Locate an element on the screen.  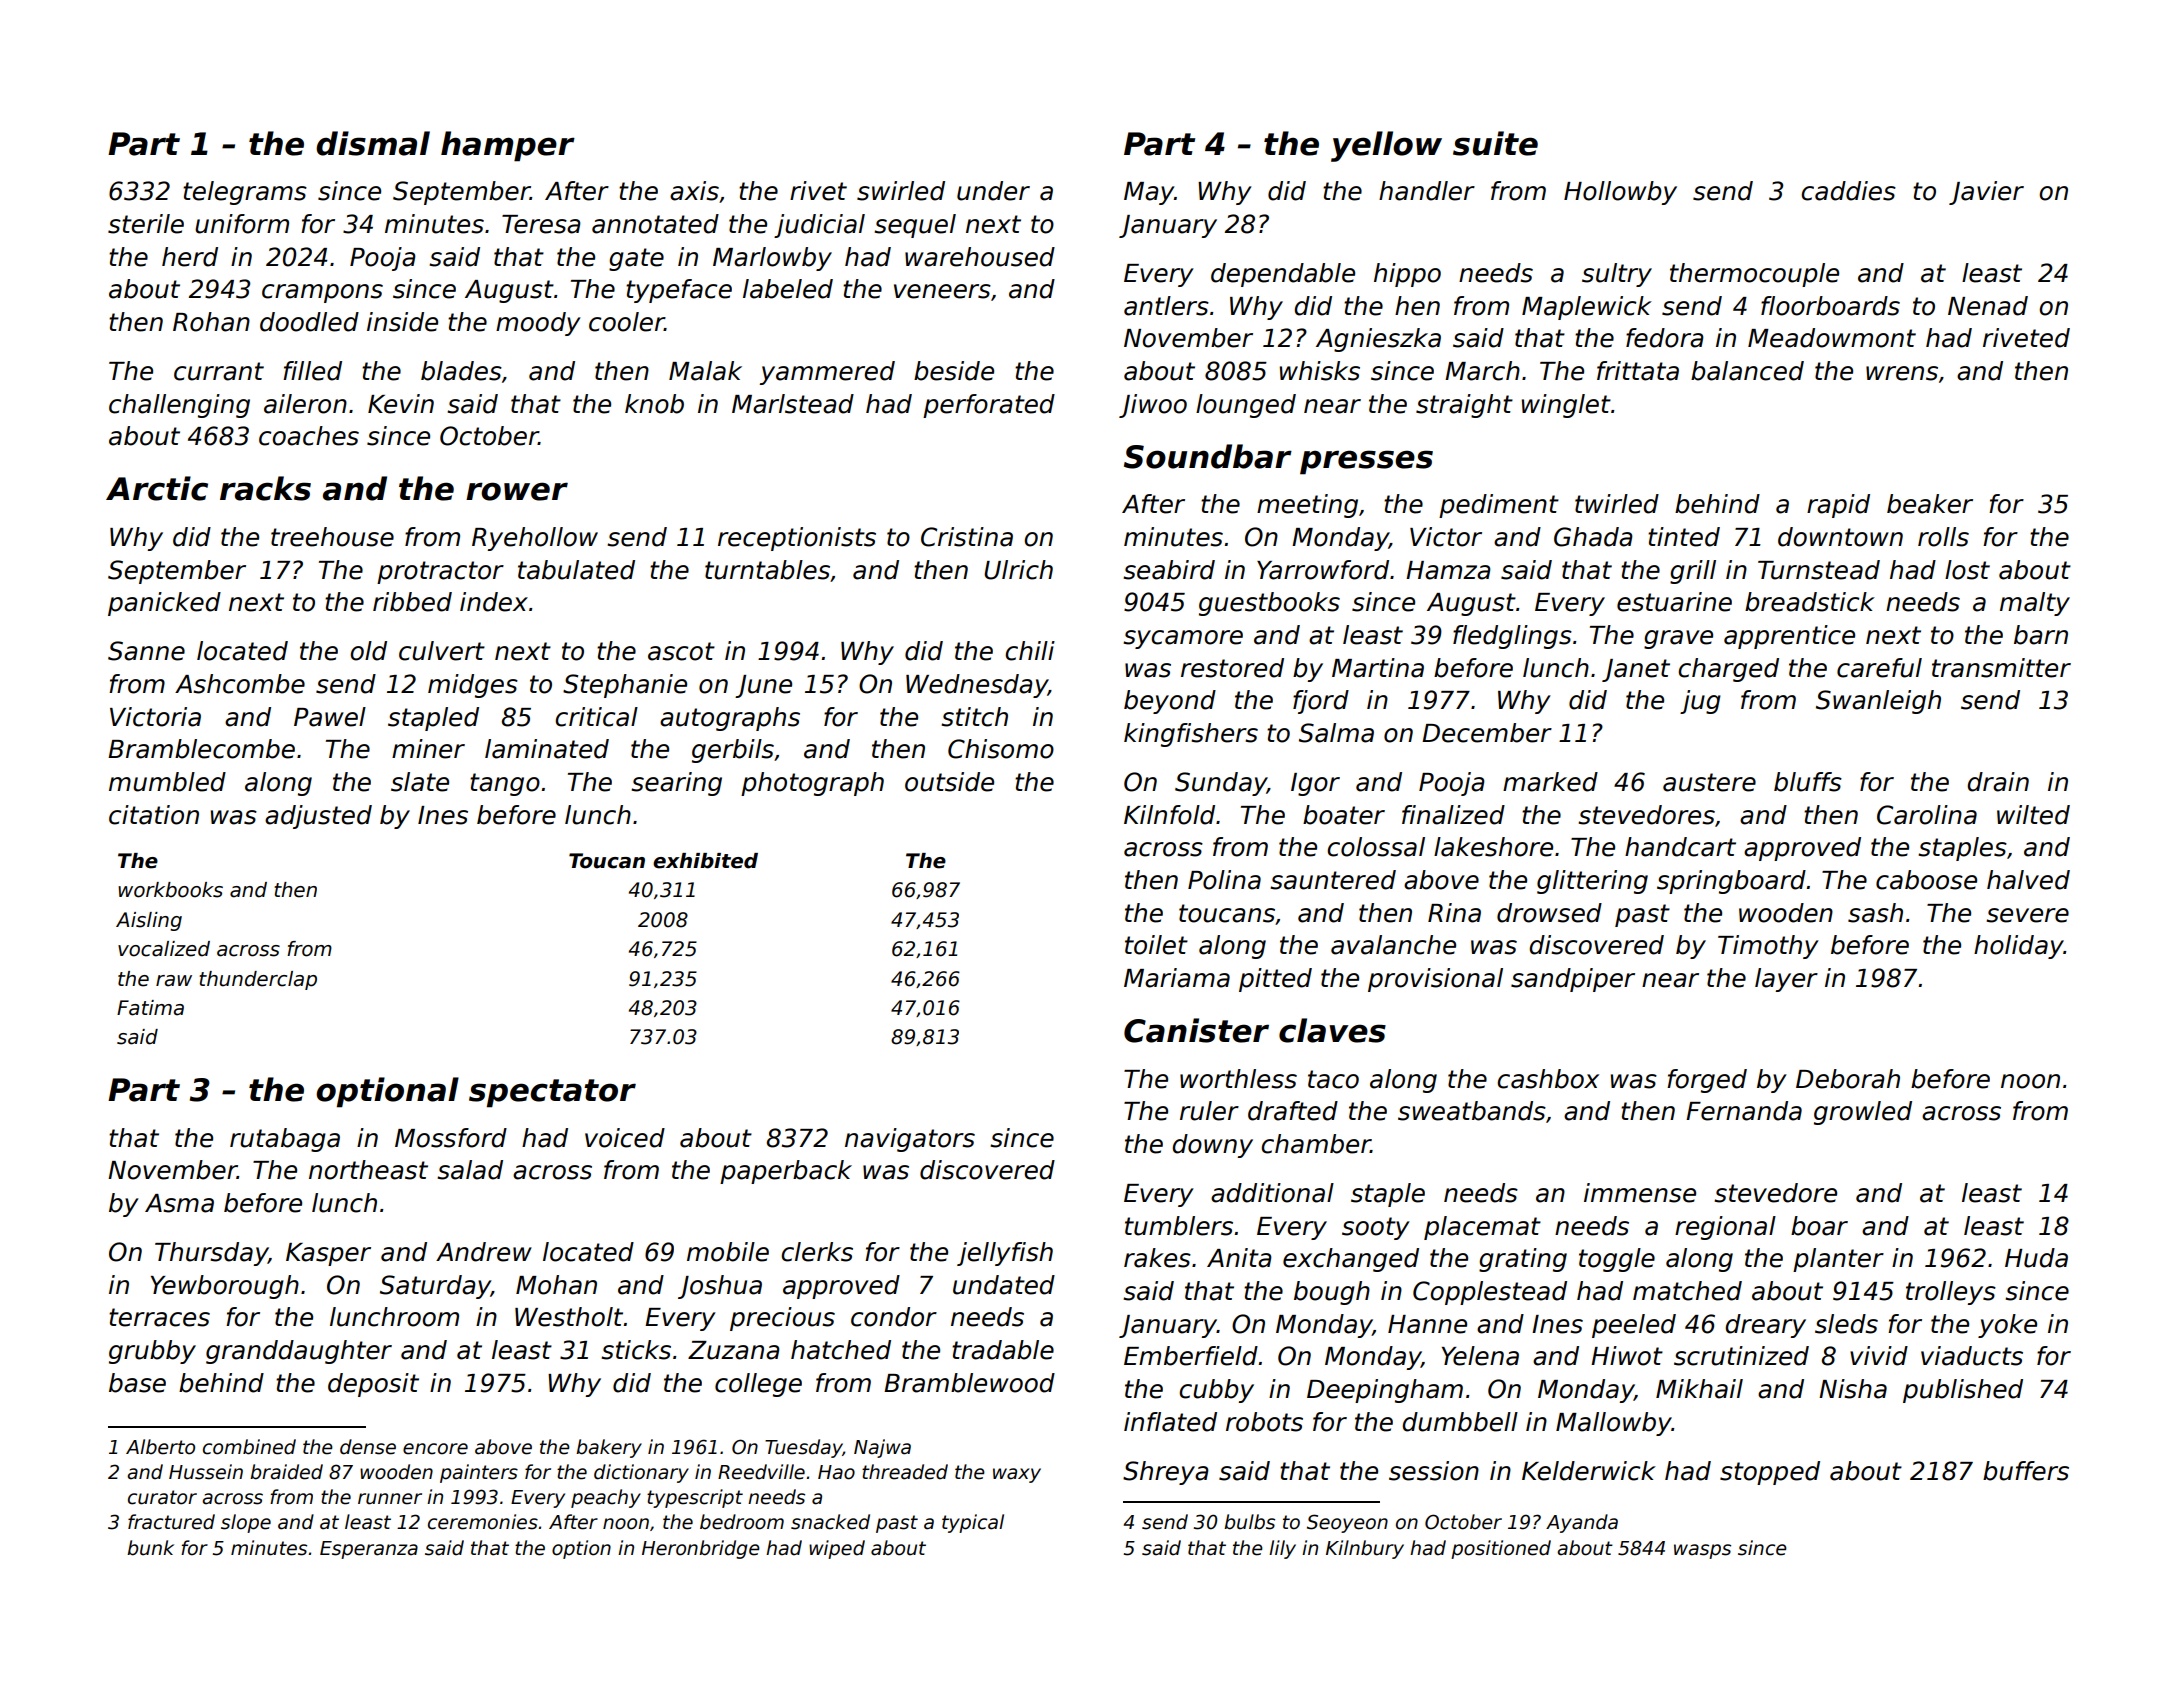
avalanche is located at coordinates (1393, 945).
